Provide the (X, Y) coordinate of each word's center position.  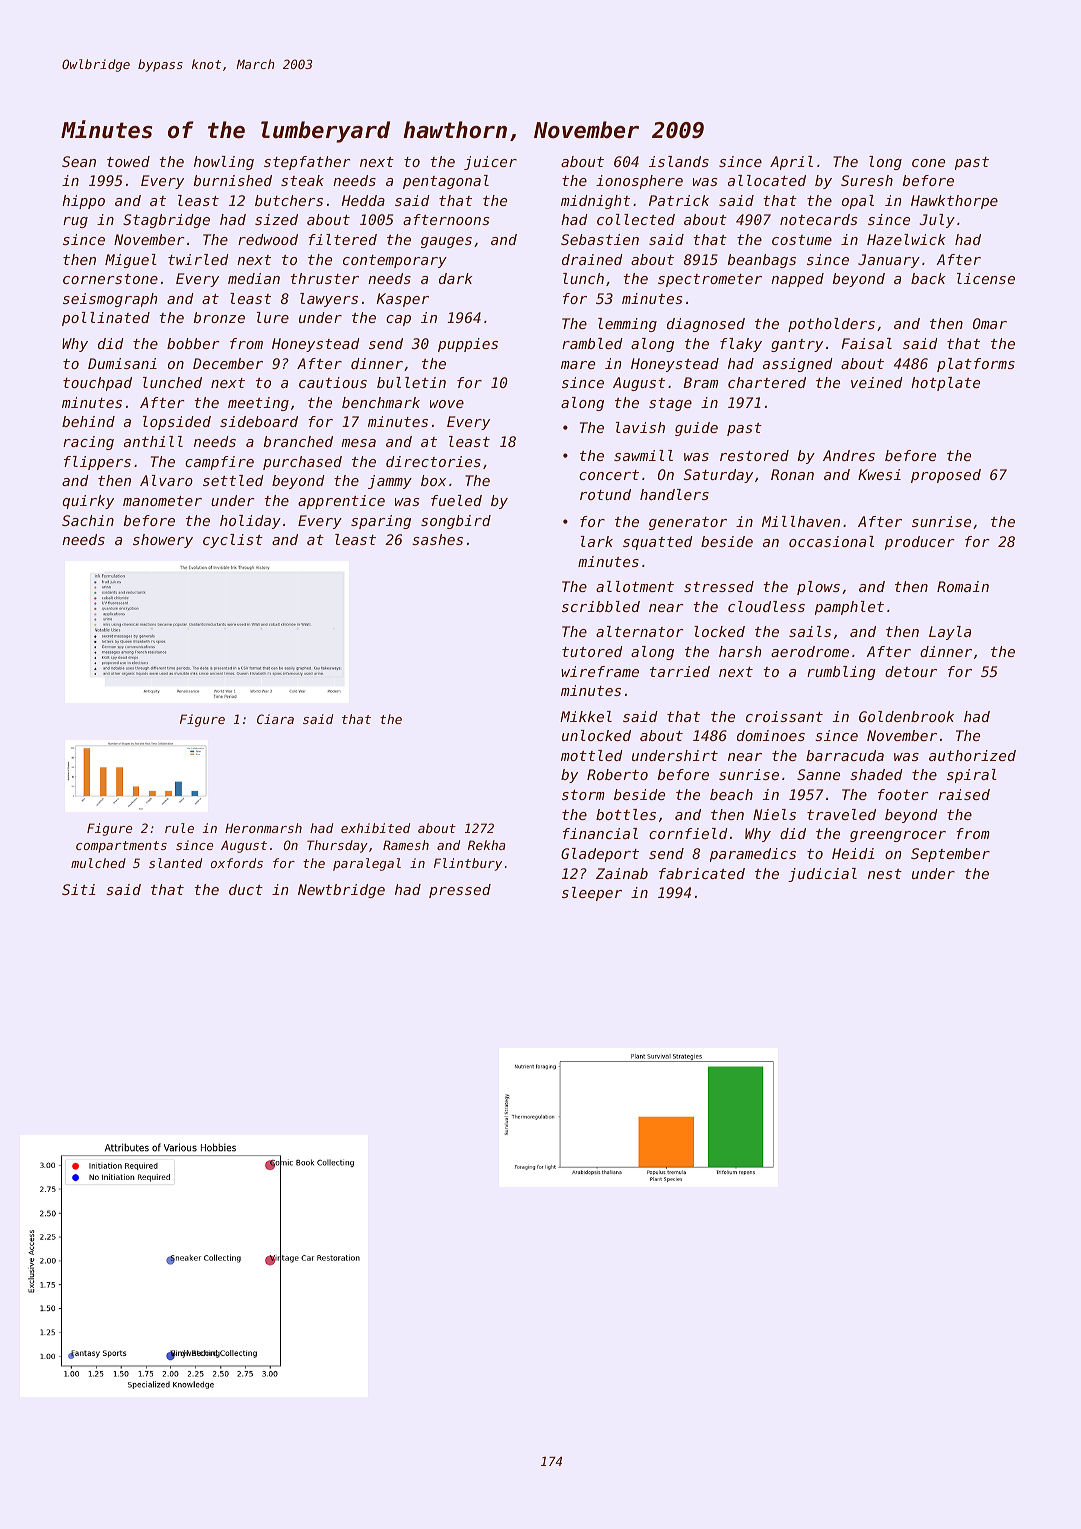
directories (433, 461)
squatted (658, 543)
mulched (98, 863)
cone (928, 163)
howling (224, 163)
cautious (333, 382)
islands (679, 161)
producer (919, 543)
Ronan (792, 474)
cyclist (233, 541)
